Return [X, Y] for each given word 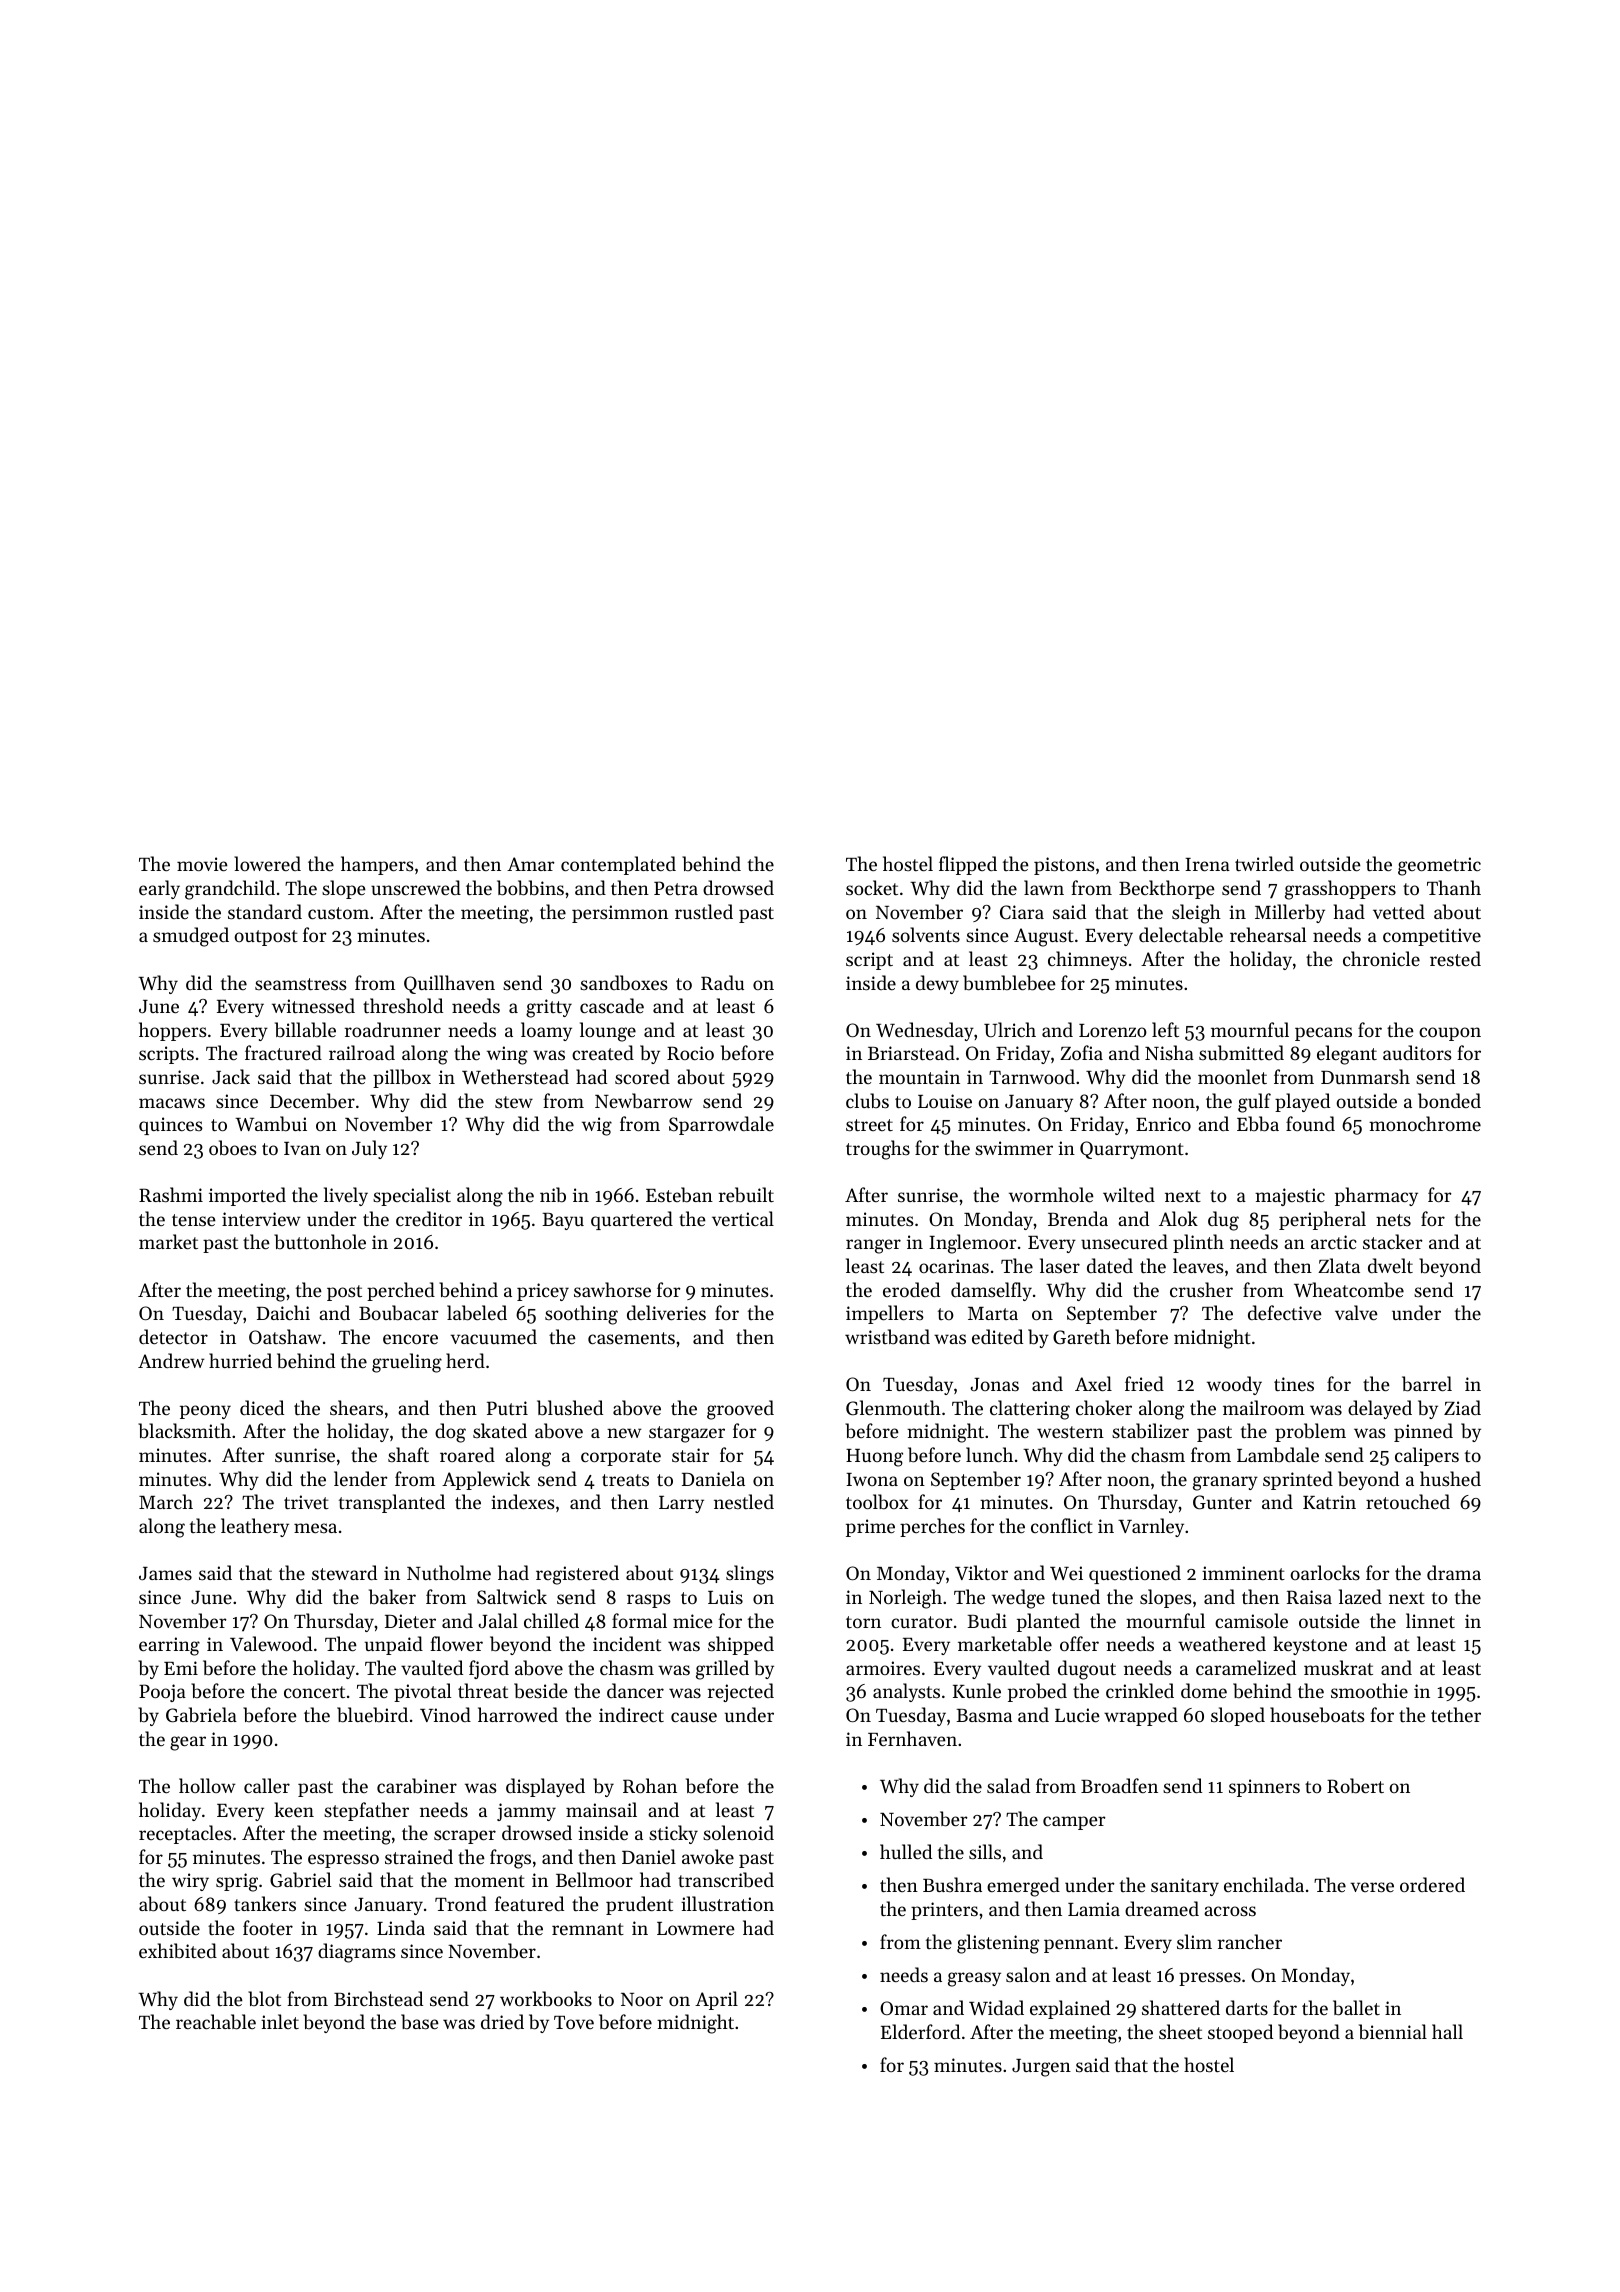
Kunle [977, 1690]
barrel [1427, 1384]
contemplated [618, 865]
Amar [531, 864]
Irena [1207, 864]
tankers [265, 1903]
